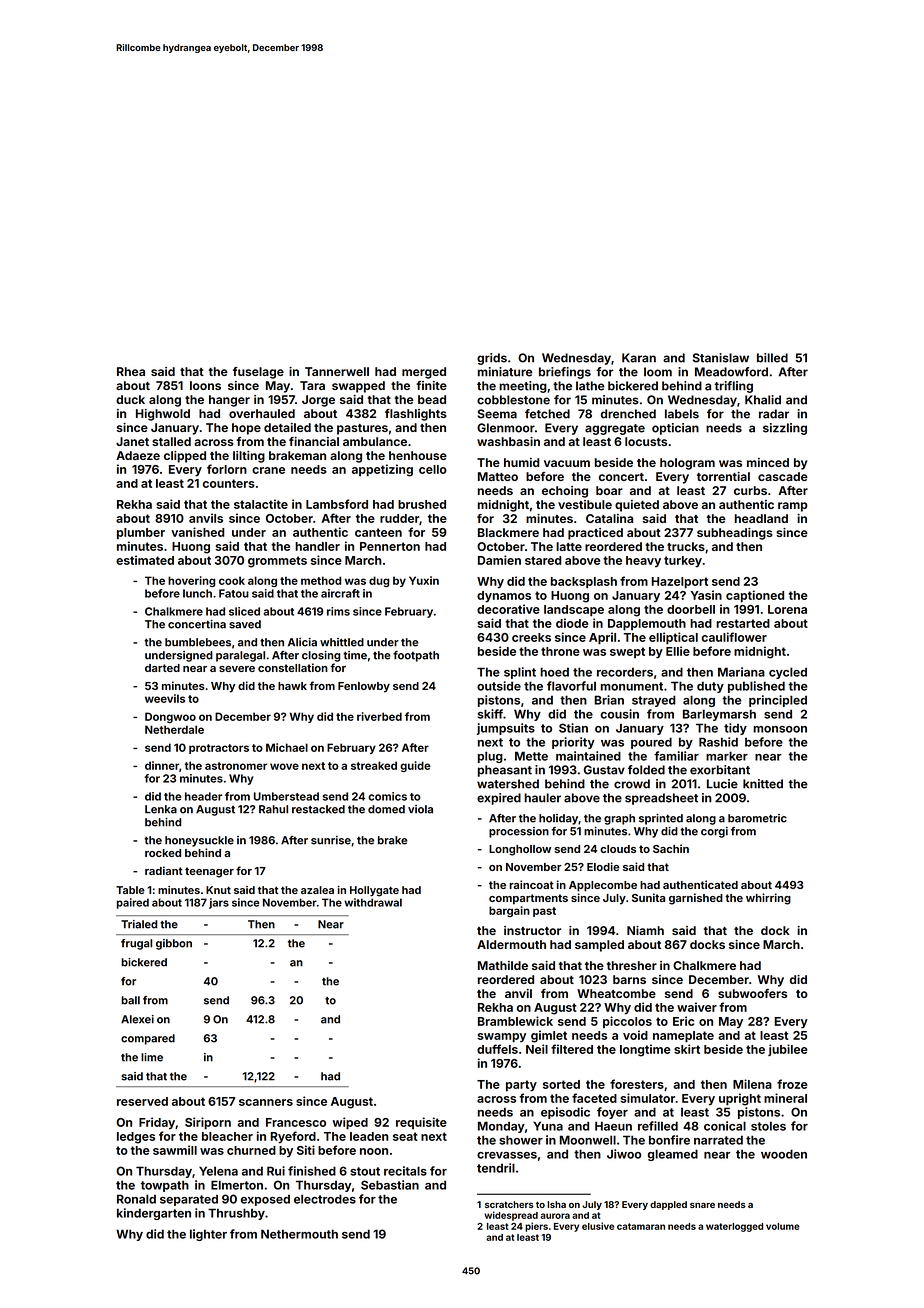 This screenshot has width=924, height=1308. Describe the element at coordinates (209, 872) in the screenshot. I see `teenager` at that location.
